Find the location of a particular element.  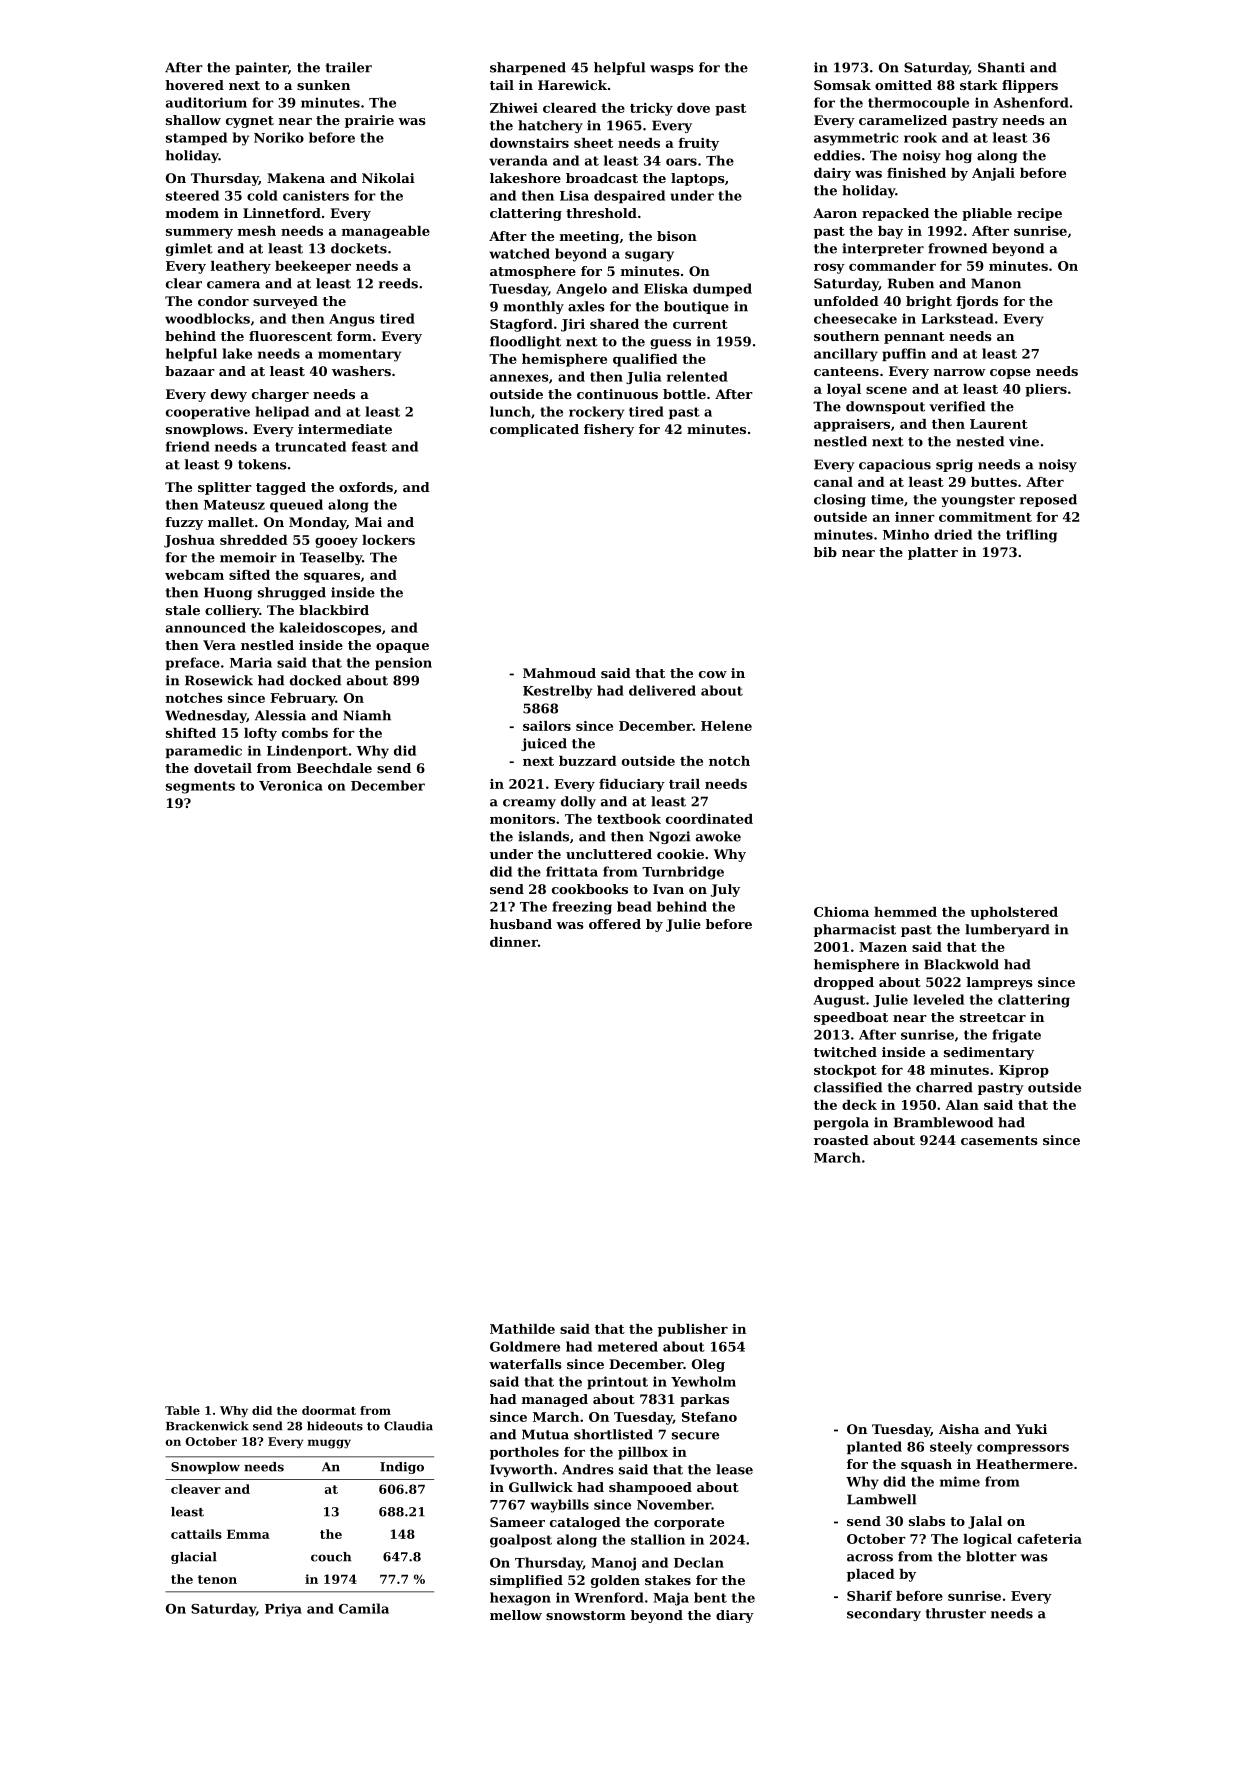

shared is located at coordinates (614, 324).
